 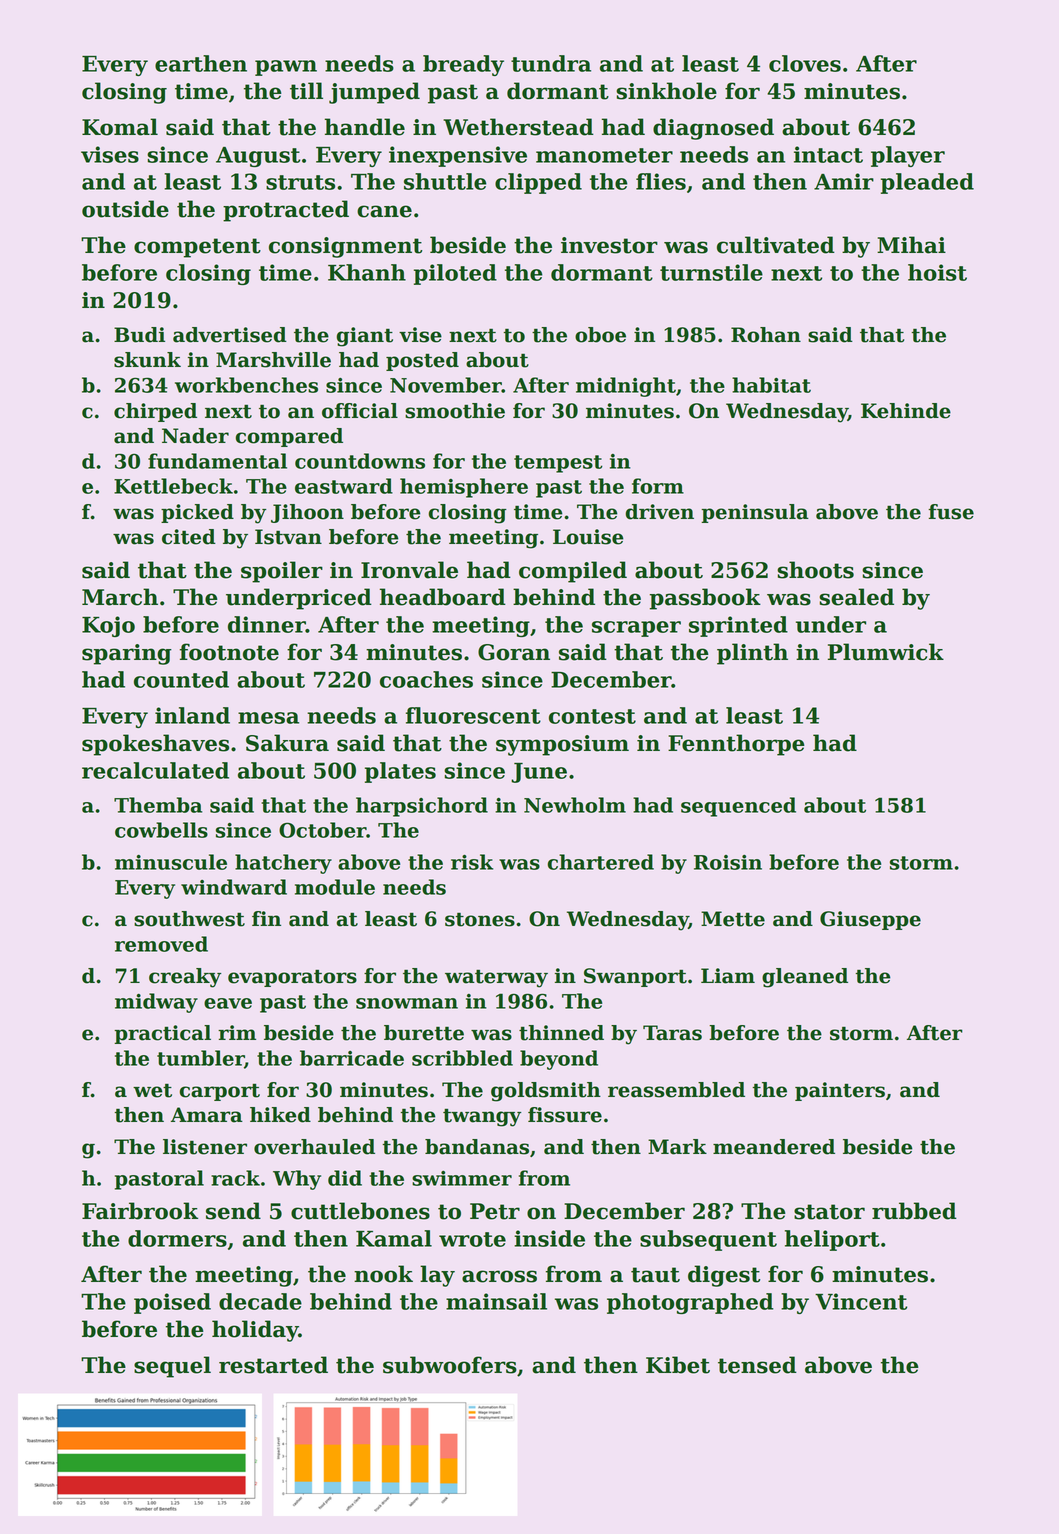 I want to click on plinth, so click(x=752, y=654).
